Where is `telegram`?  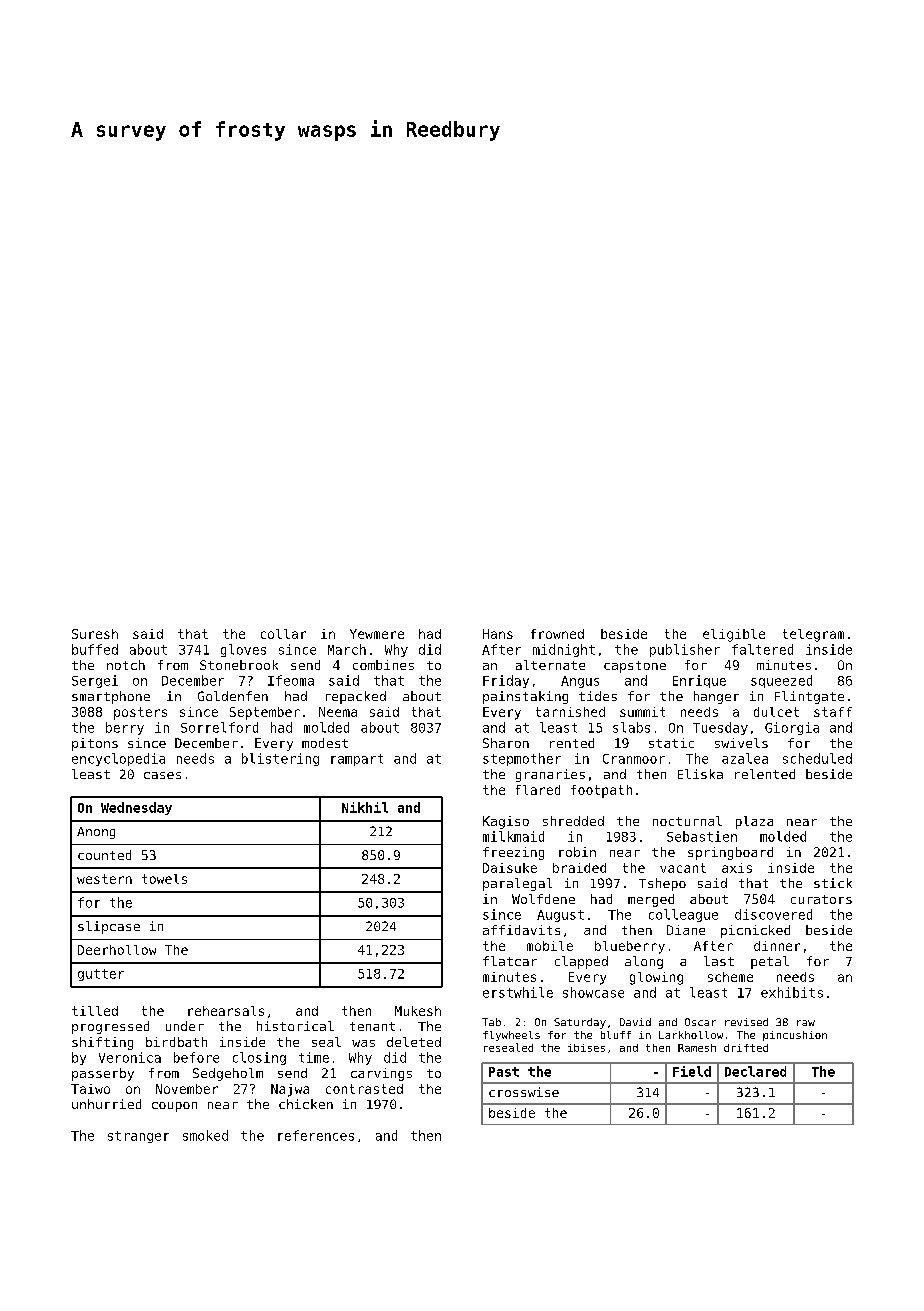 telegram is located at coordinates (813, 635).
